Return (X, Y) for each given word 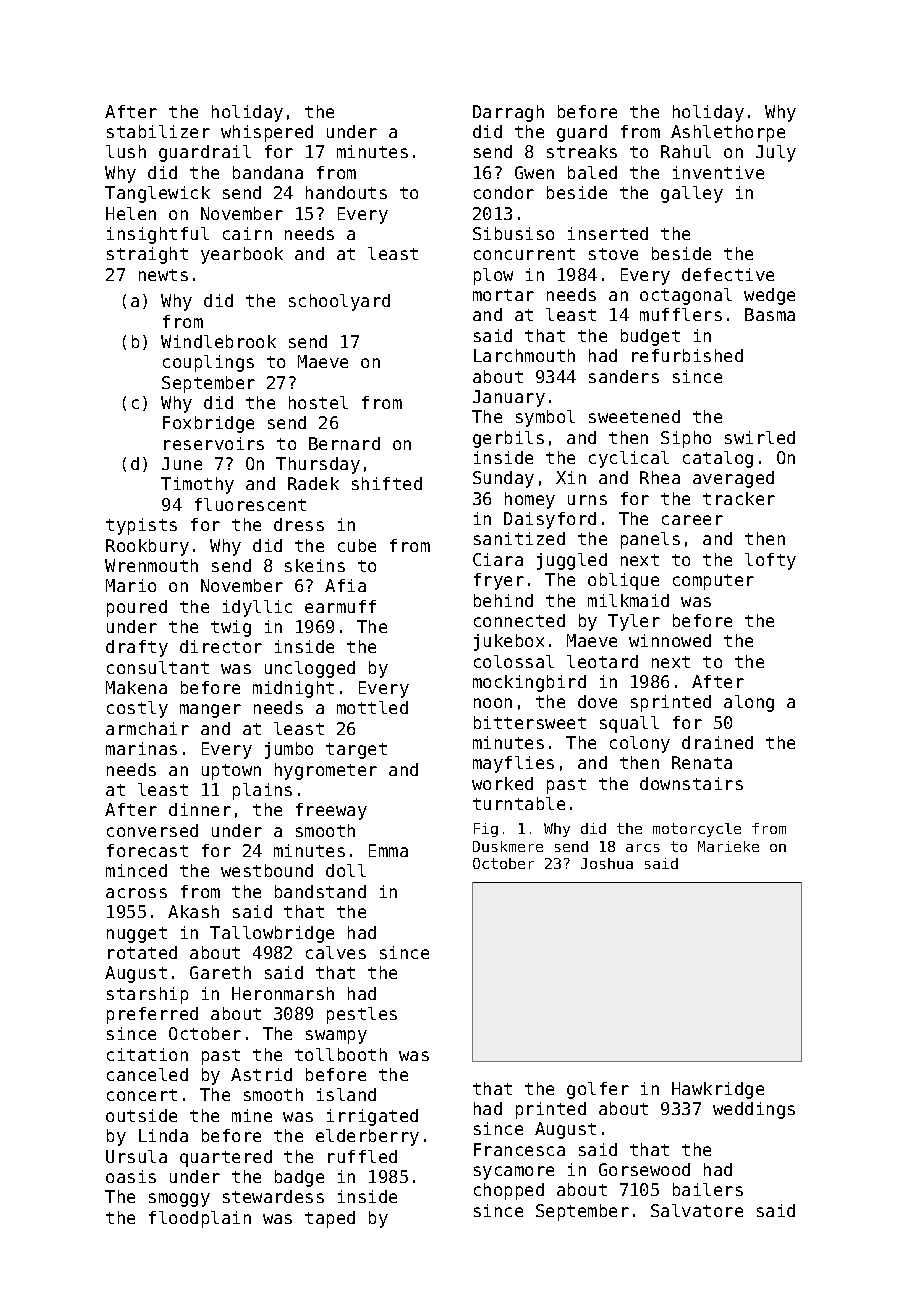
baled (592, 172)
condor (504, 192)
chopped (509, 1191)
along (749, 703)
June (182, 463)
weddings (754, 1110)
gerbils (508, 439)
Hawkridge (718, 1090)
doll (346, 870)
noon (493, 703)
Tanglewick (157, 194)
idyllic (257, 608)
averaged (733, 479)
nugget (137, 935)
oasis (131, 1176)
